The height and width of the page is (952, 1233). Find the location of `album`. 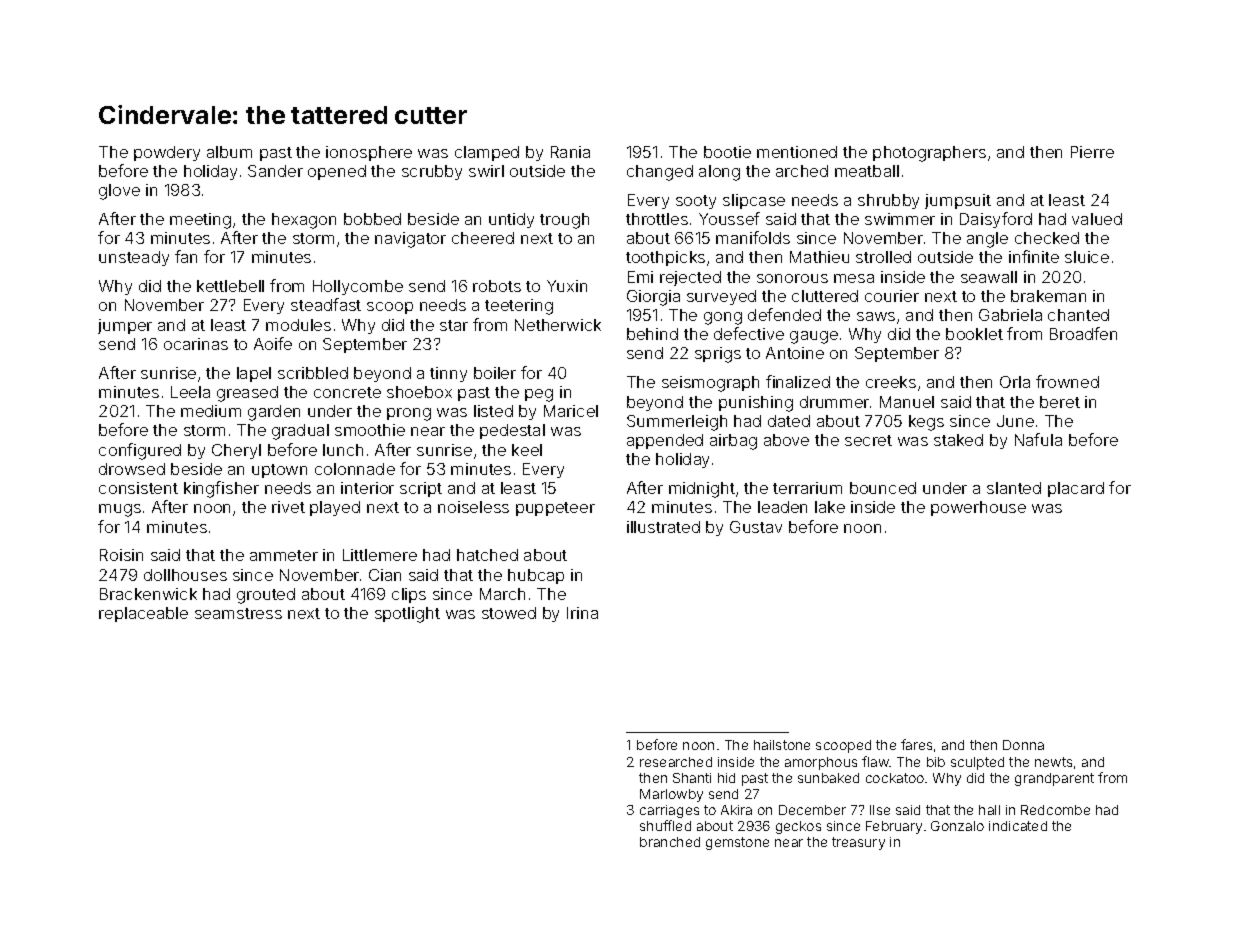

album is located at coordinates (229, 152).
